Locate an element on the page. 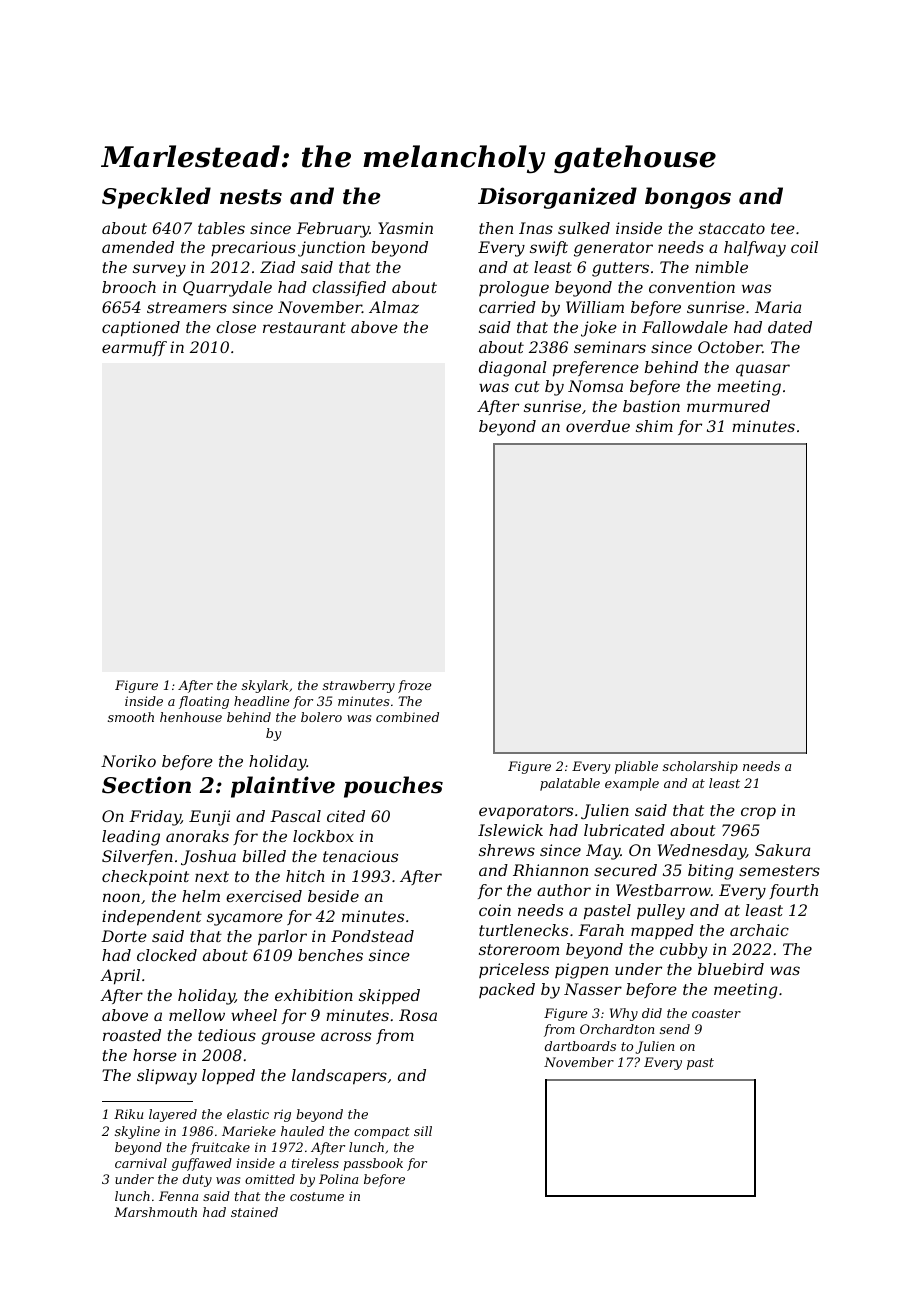 The image size is (924, 1314). scholarship is located at coordinates (700, 767).
